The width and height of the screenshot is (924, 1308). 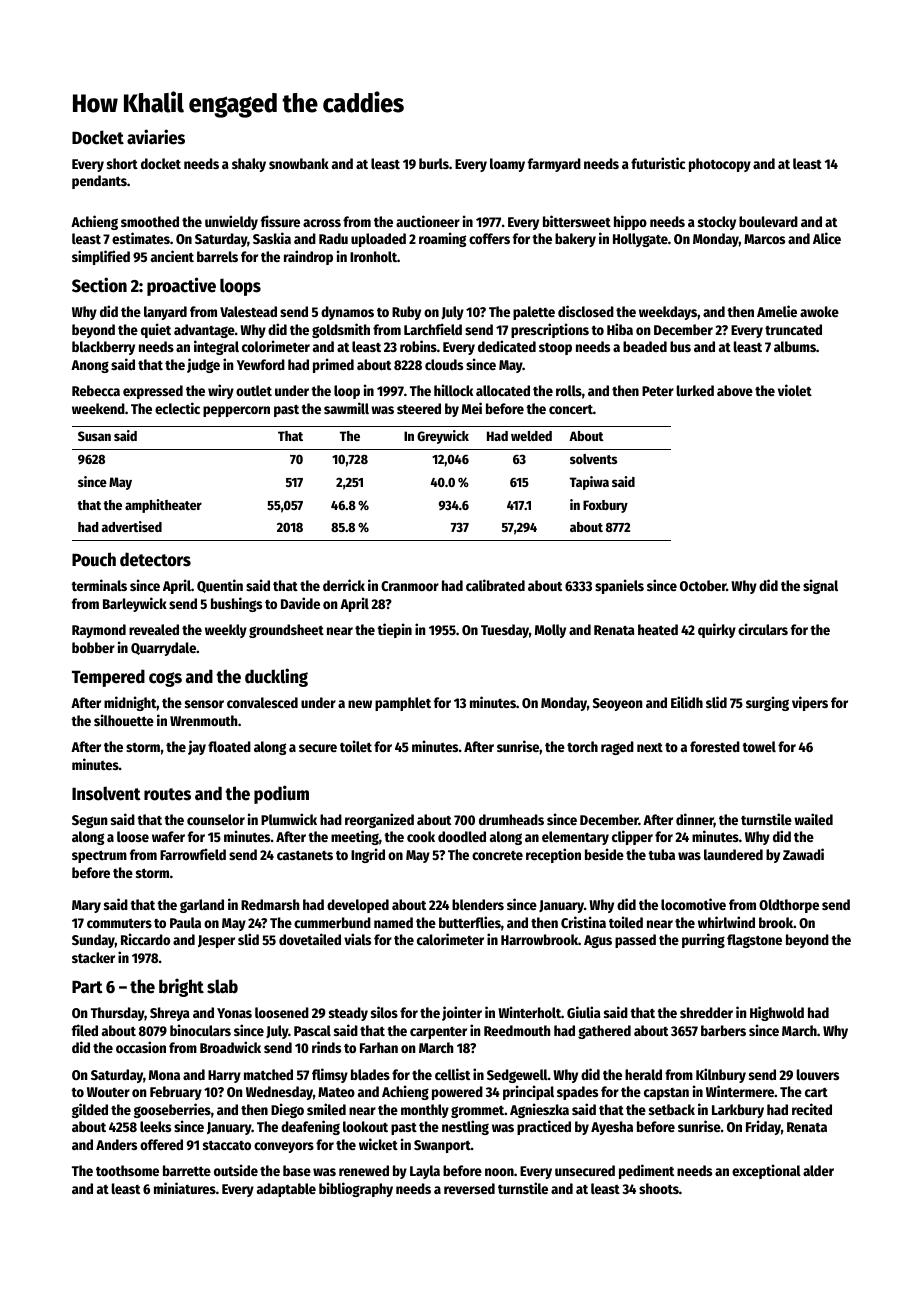 I want to click on Greywick, so click(x=443, y=437).
